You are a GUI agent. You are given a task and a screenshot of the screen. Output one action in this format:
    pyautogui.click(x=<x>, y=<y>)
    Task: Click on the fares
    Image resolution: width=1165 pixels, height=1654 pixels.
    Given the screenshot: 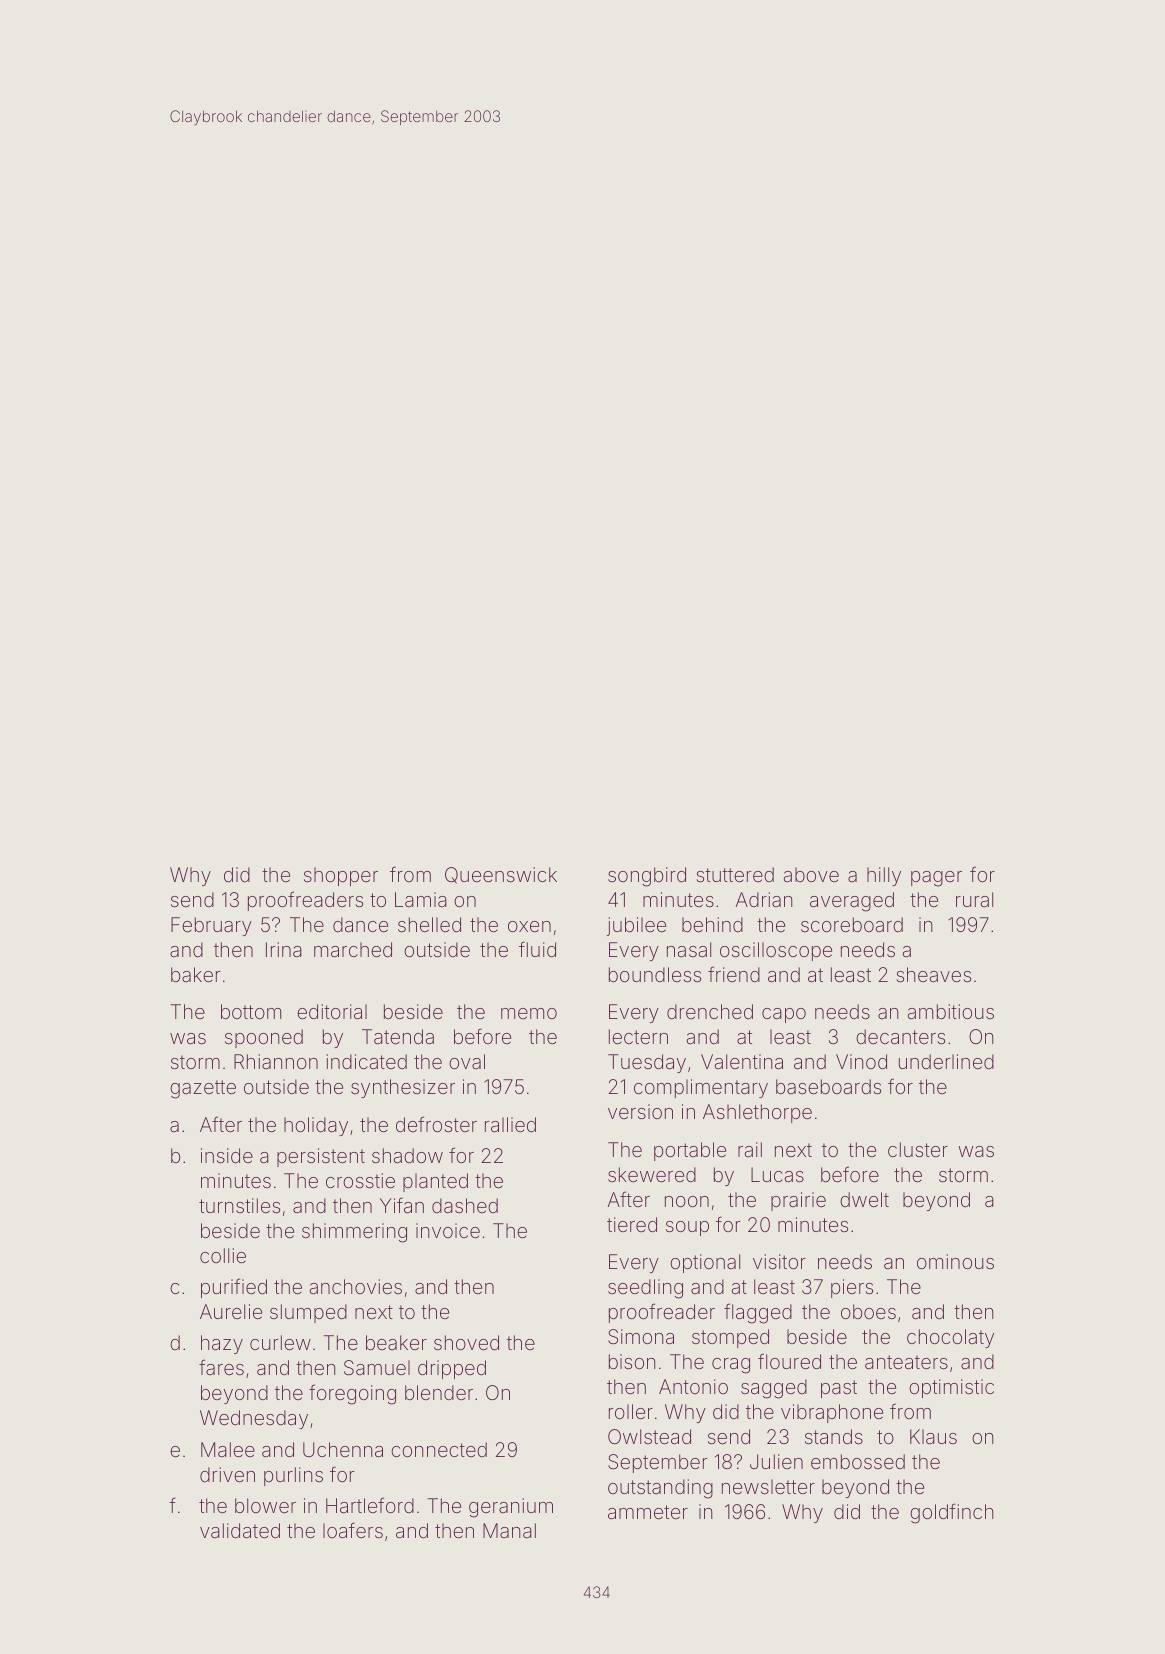 What is the action you would take?
    pyautogui.click(x=221, y=1367)
